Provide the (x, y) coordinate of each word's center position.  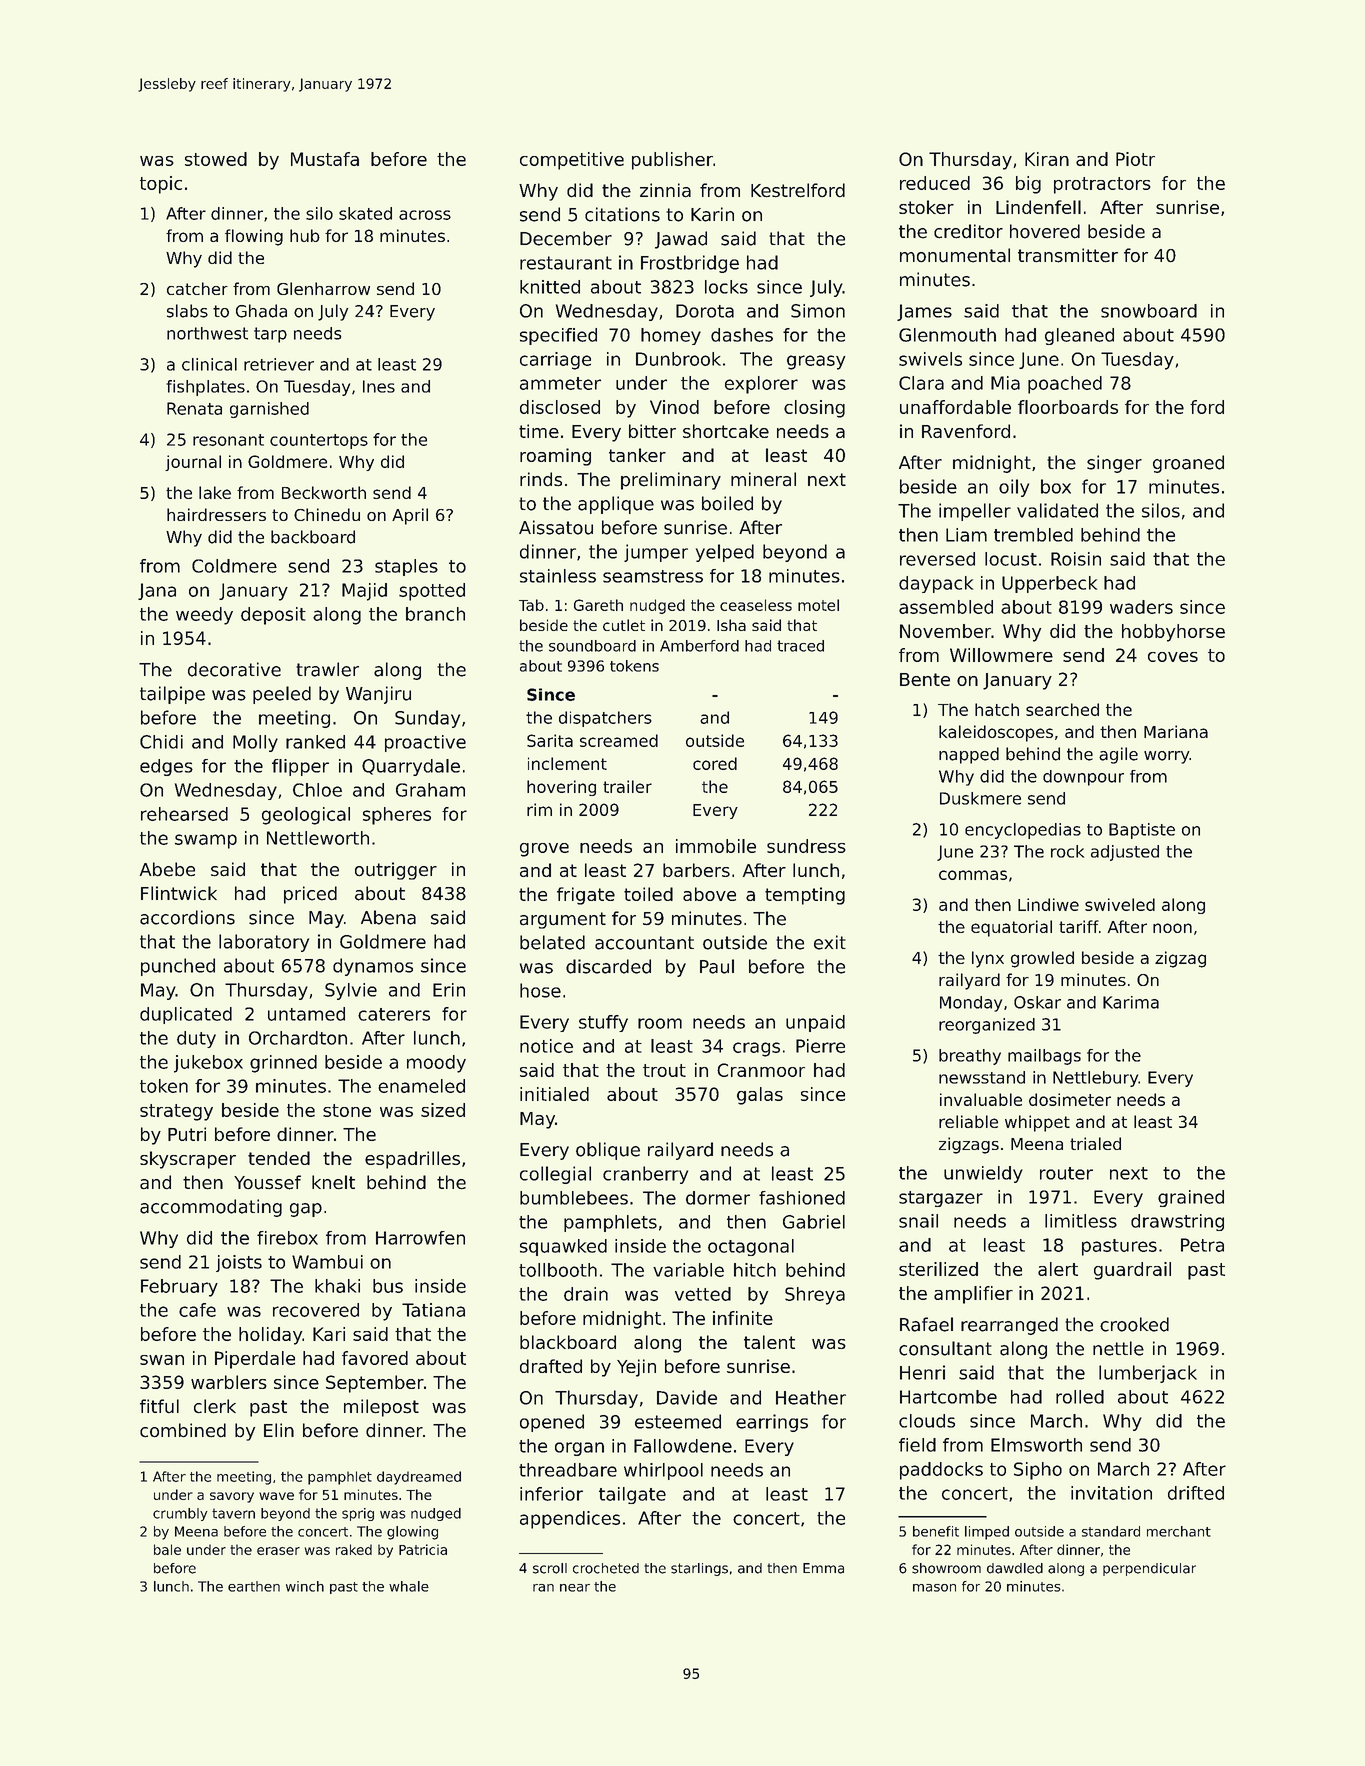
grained (1191, 1198)
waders (1141, 607)
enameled (421, 1086)
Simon (818, 311)
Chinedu (327, 514)
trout (664, 1070)
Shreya (815, 1296)
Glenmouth (947, 335)
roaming (555, 457)
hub (305, 235)
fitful (159, 1406)
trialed (1095, 1143)
